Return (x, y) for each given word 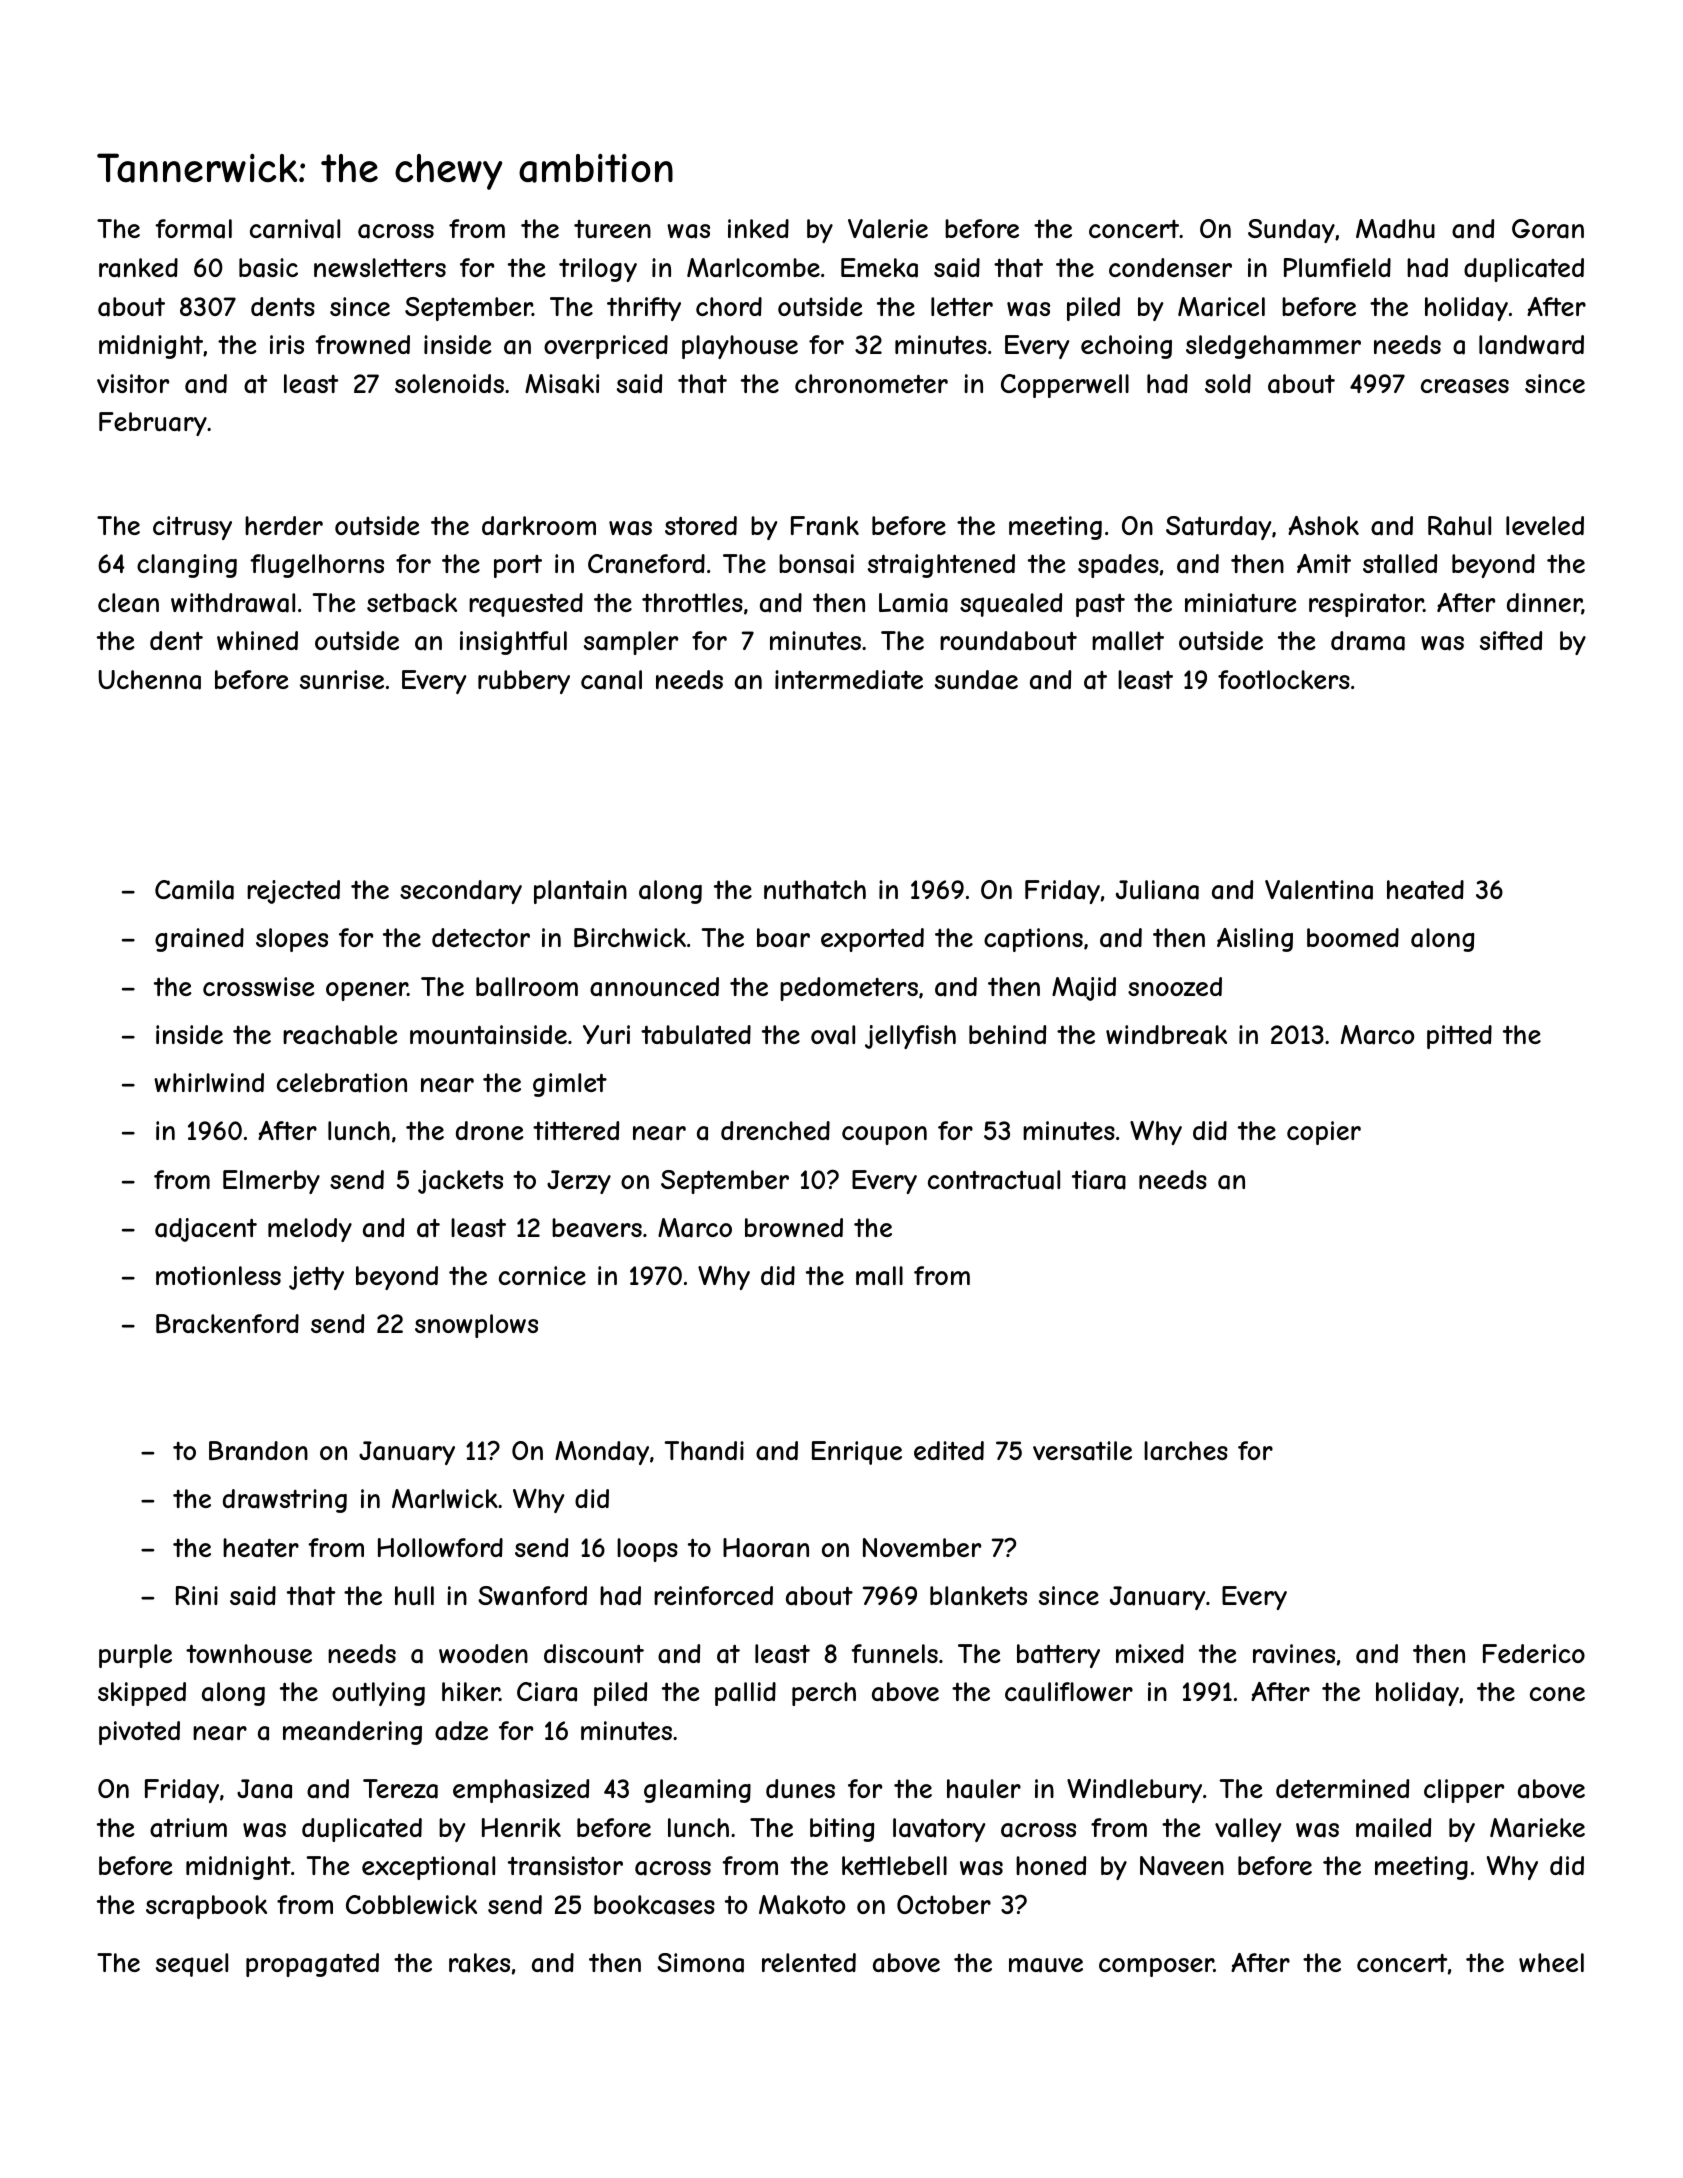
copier (1324, 1133)
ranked (138, 268)
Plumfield (1337, 267)
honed (1051, 1865)
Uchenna (149, 680)
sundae (976, 680)
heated (1425, 890)
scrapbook (206, 1907)
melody (310, 1230)
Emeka (879, 268)
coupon (884, 1135)
